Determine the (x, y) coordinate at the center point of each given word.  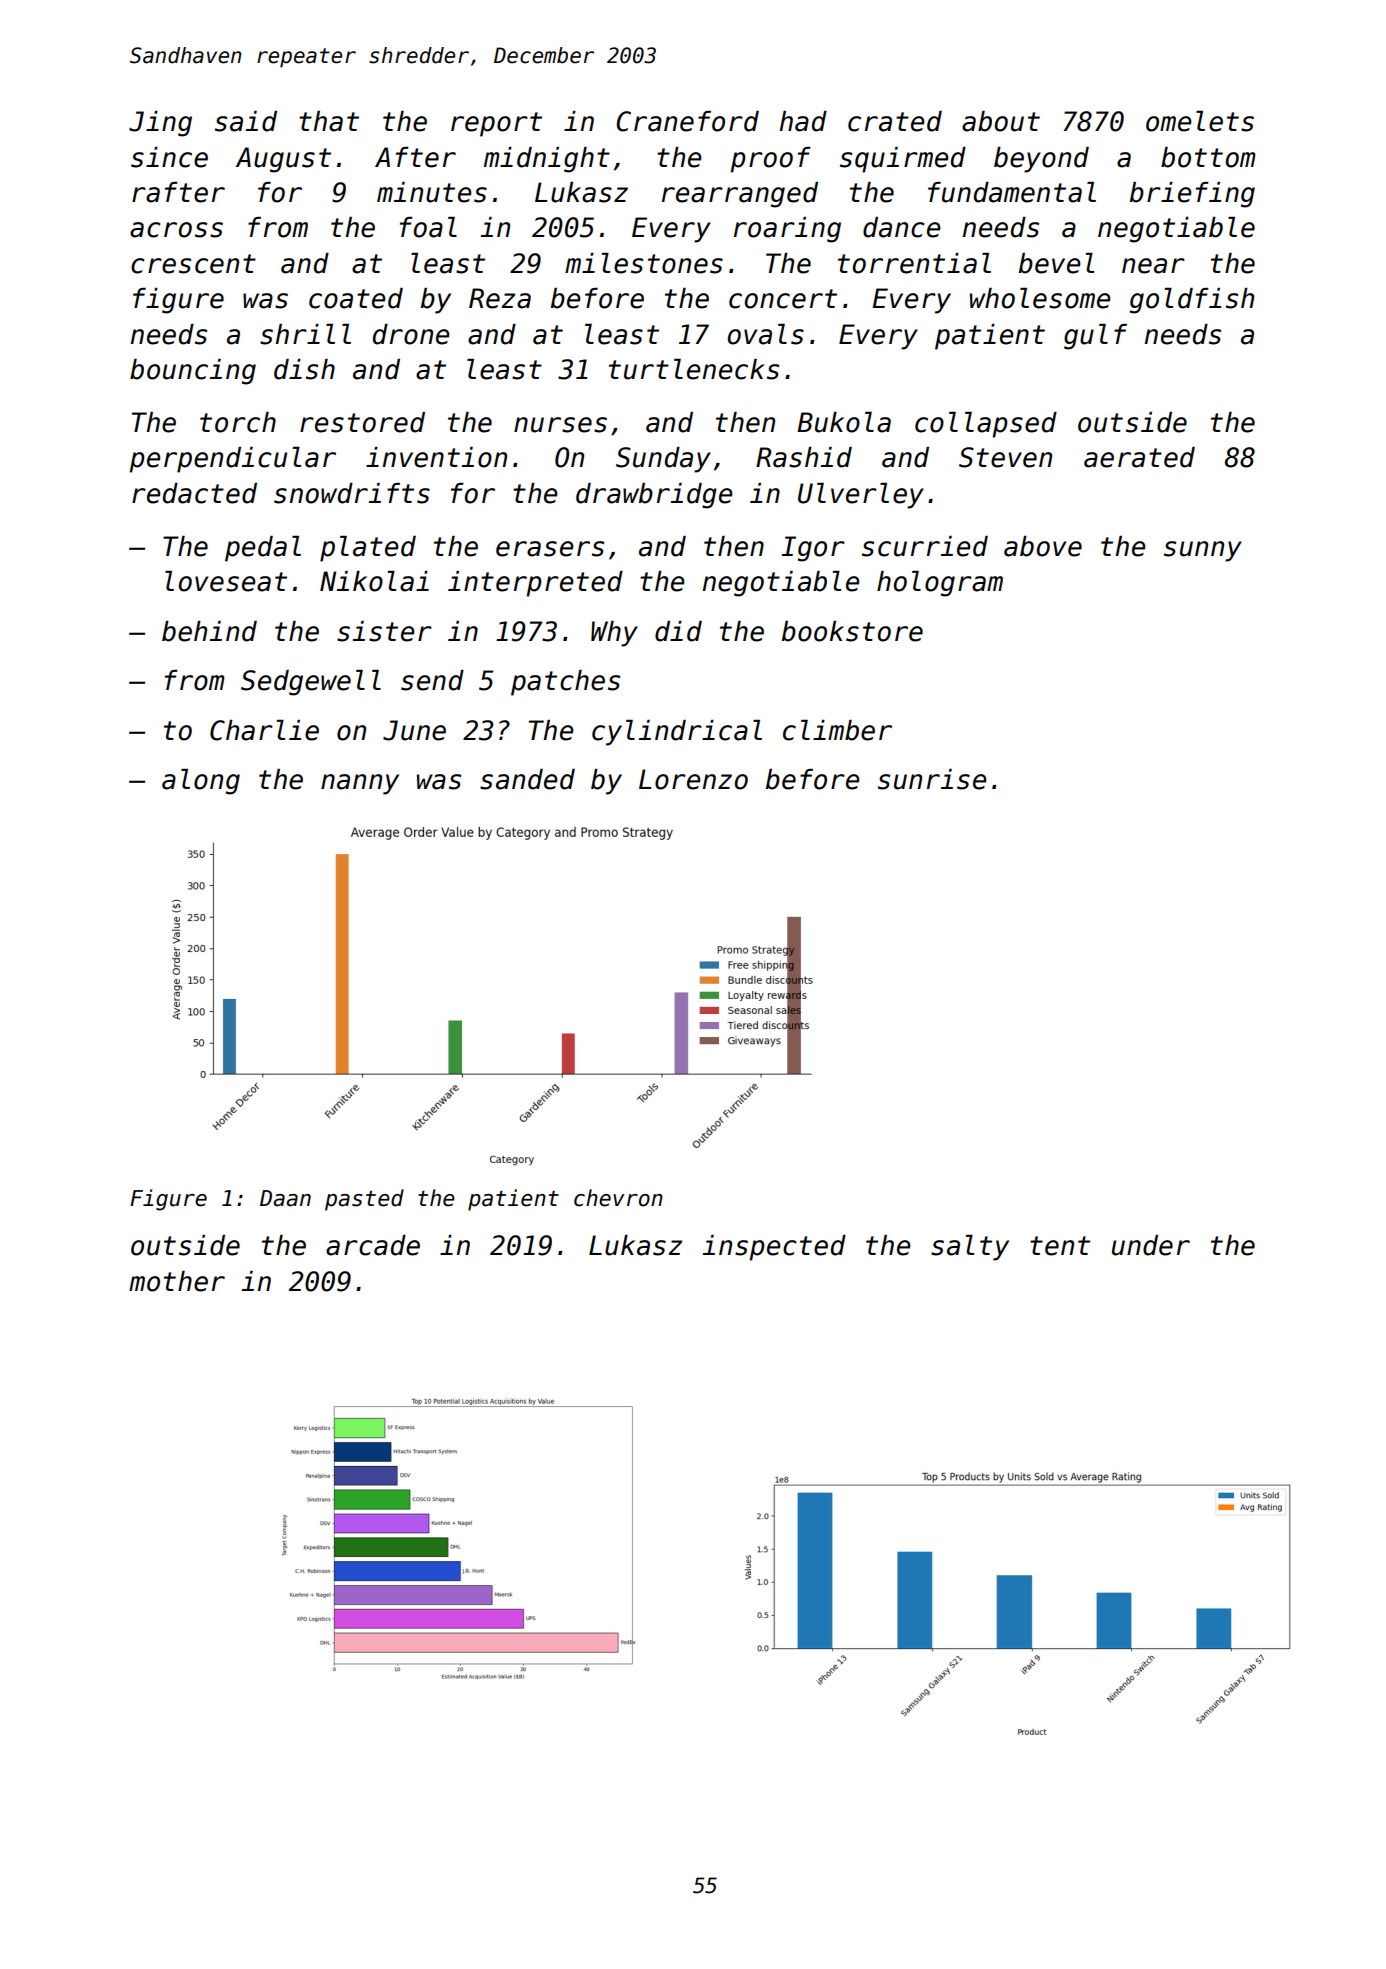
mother (177, 1281)
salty (970, 1248)
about (1001, 121)
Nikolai (374, 581)
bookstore (852, 631)
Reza (500, 298)
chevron (618, 1198)
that (329, 121)
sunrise (932, 779)
